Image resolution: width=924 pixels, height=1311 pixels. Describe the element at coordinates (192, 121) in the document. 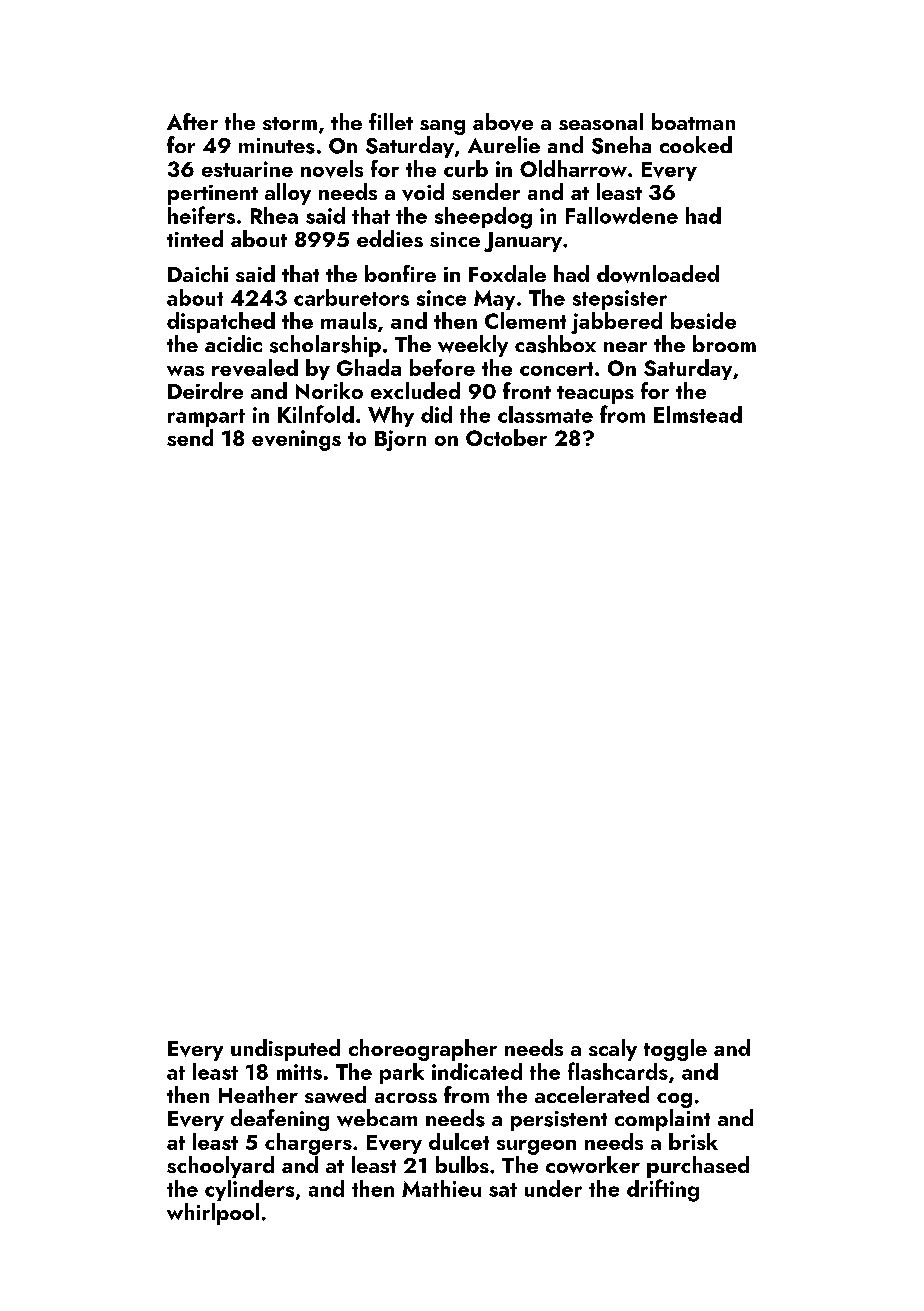

I see `After` at that location.
